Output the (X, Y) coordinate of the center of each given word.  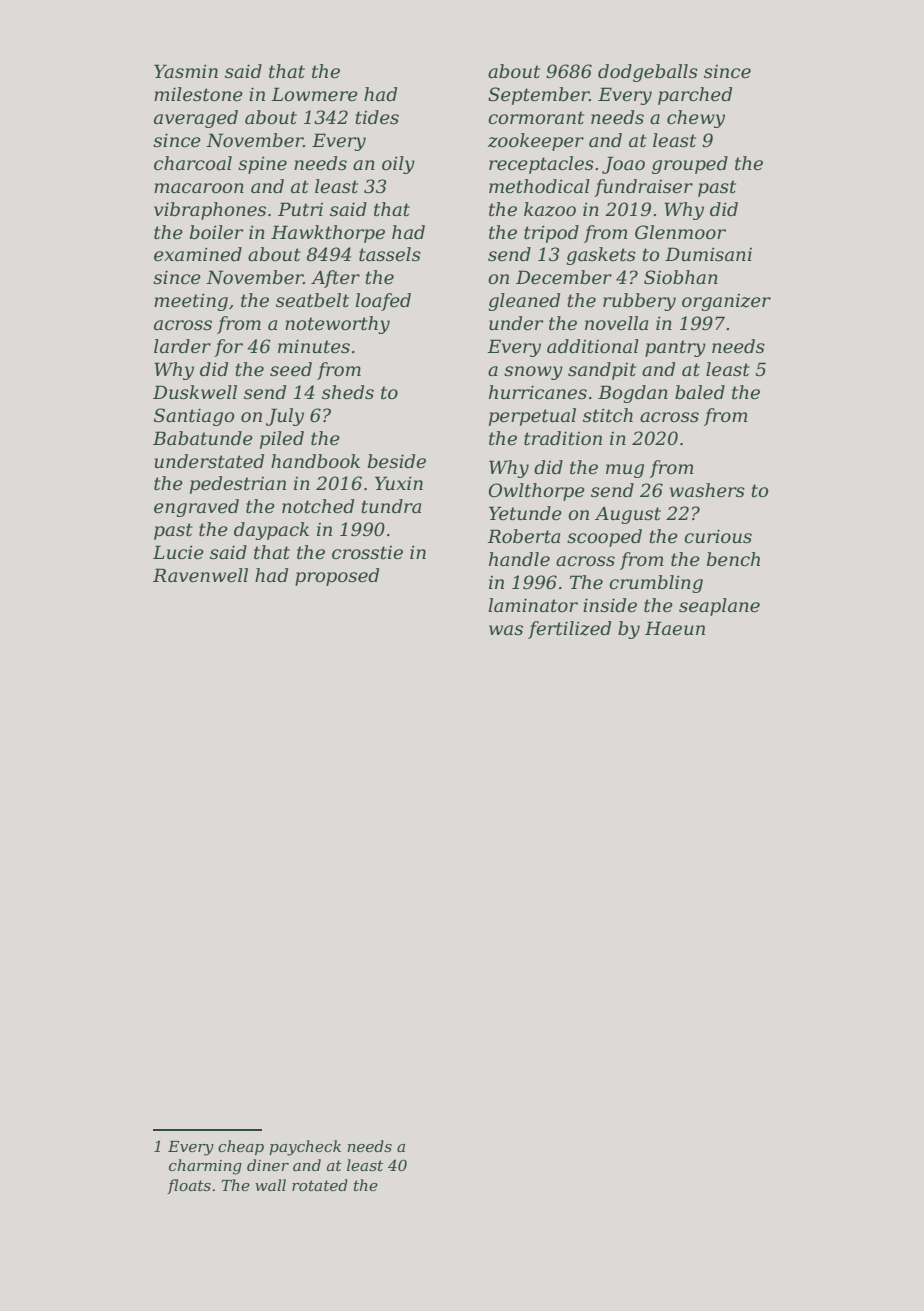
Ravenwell (200, 575)
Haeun (675, 628)
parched (695, 96)
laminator (533, 605)
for (228, 348)
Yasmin (186, 71)
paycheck (305, 1148)
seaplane (719, 607)
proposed (337, 577)
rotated (320, 1185)
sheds (348, 392)
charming (205, 1167)
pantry (675, 348)
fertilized (569, 630)
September (538, 96)
